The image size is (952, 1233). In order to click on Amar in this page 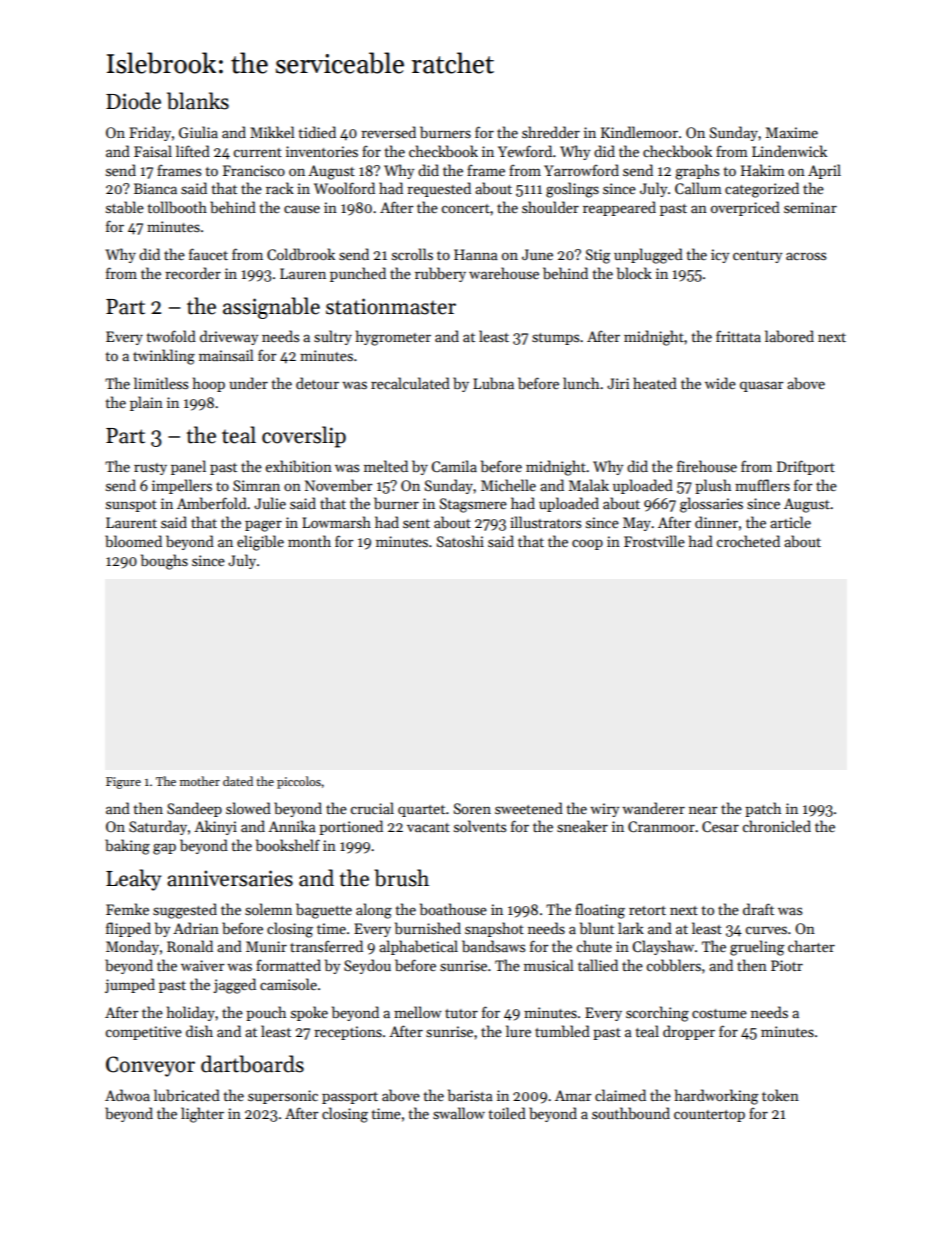, I will do `click(573, 1095)`.
